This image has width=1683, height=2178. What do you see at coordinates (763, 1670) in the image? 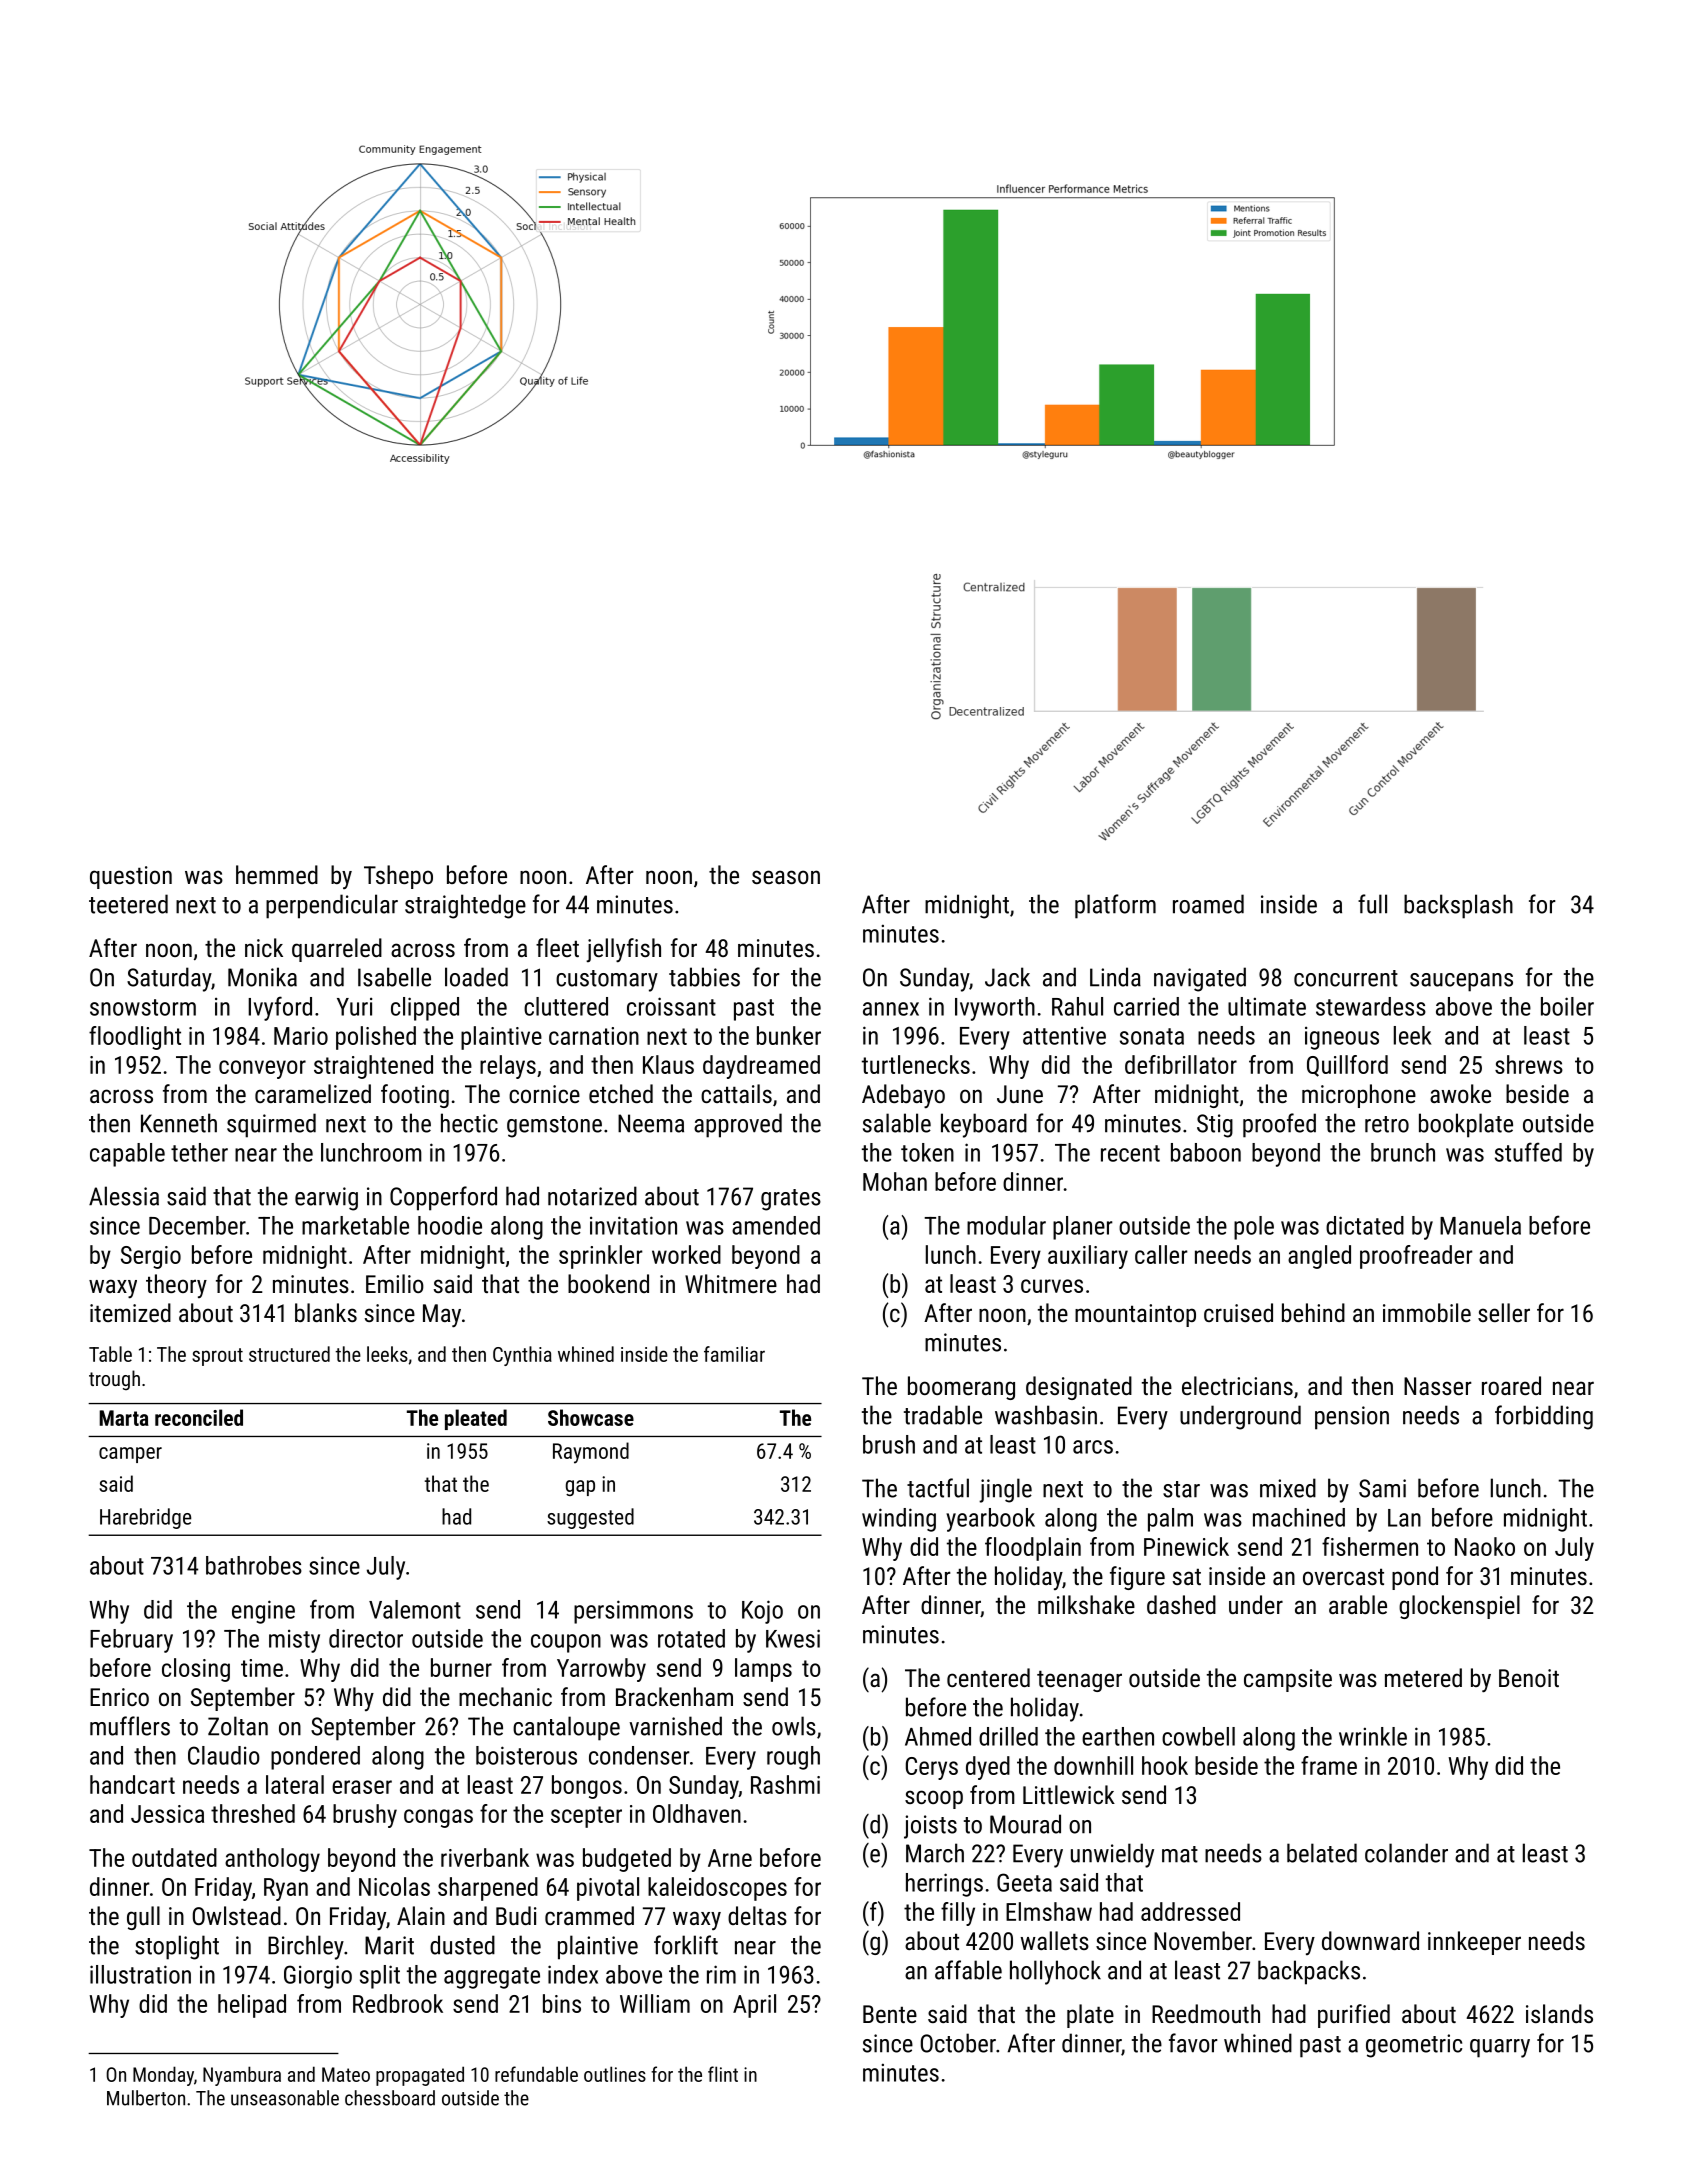
I see `lamps` at bounding box center [763, 1670].
